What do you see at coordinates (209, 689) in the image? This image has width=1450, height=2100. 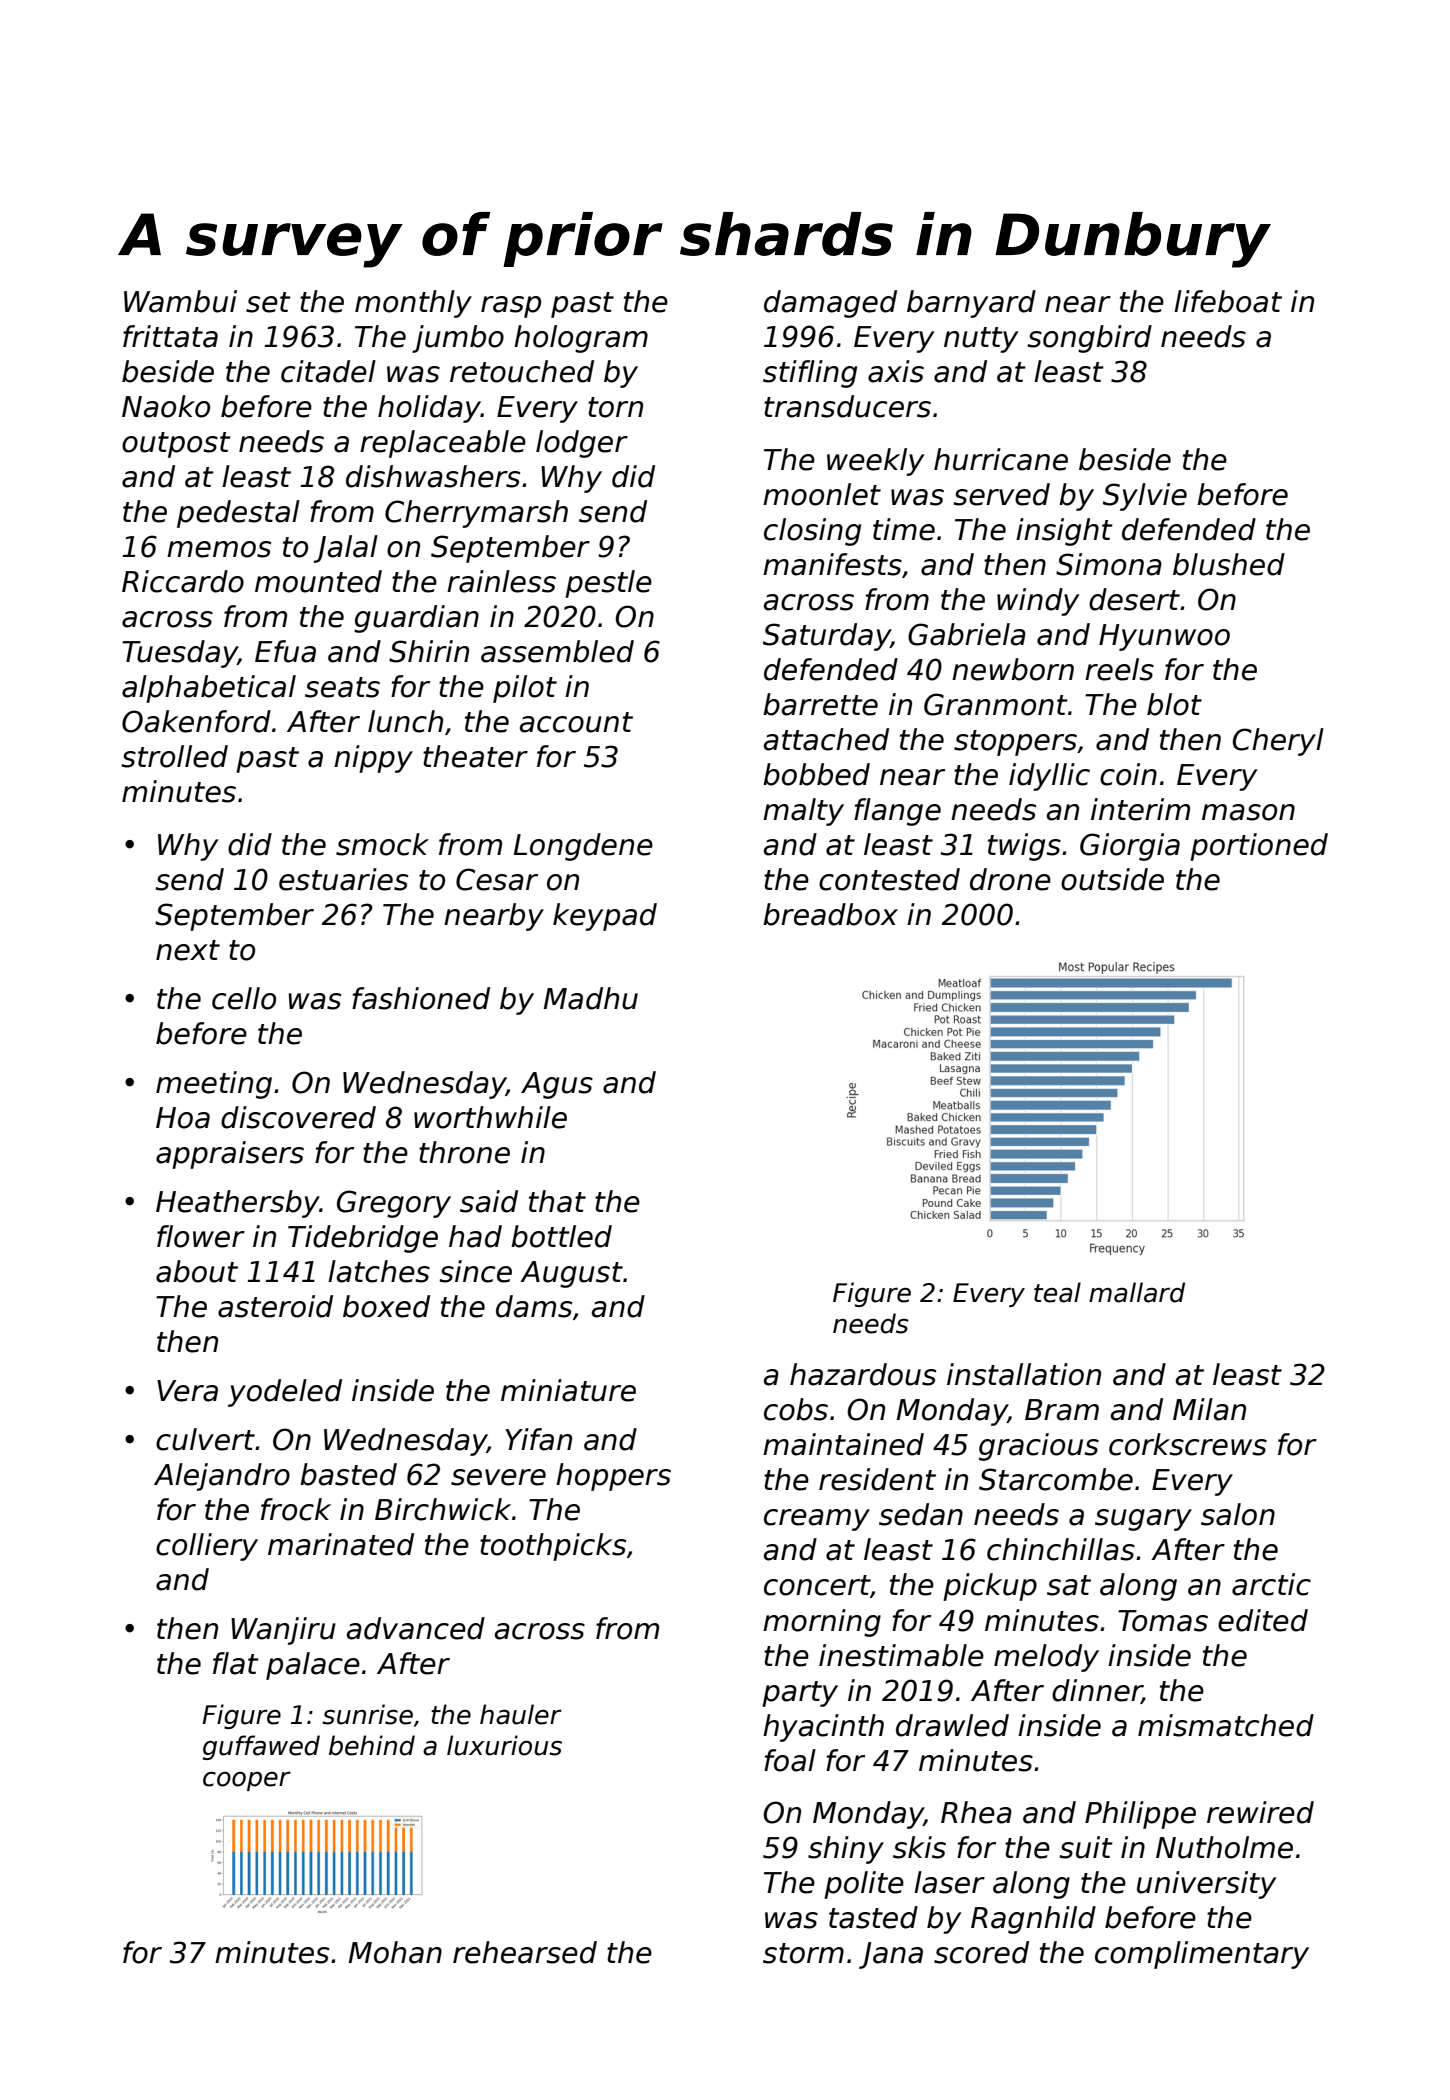 I see `alphabetical` at bounding box center [209, 689].
